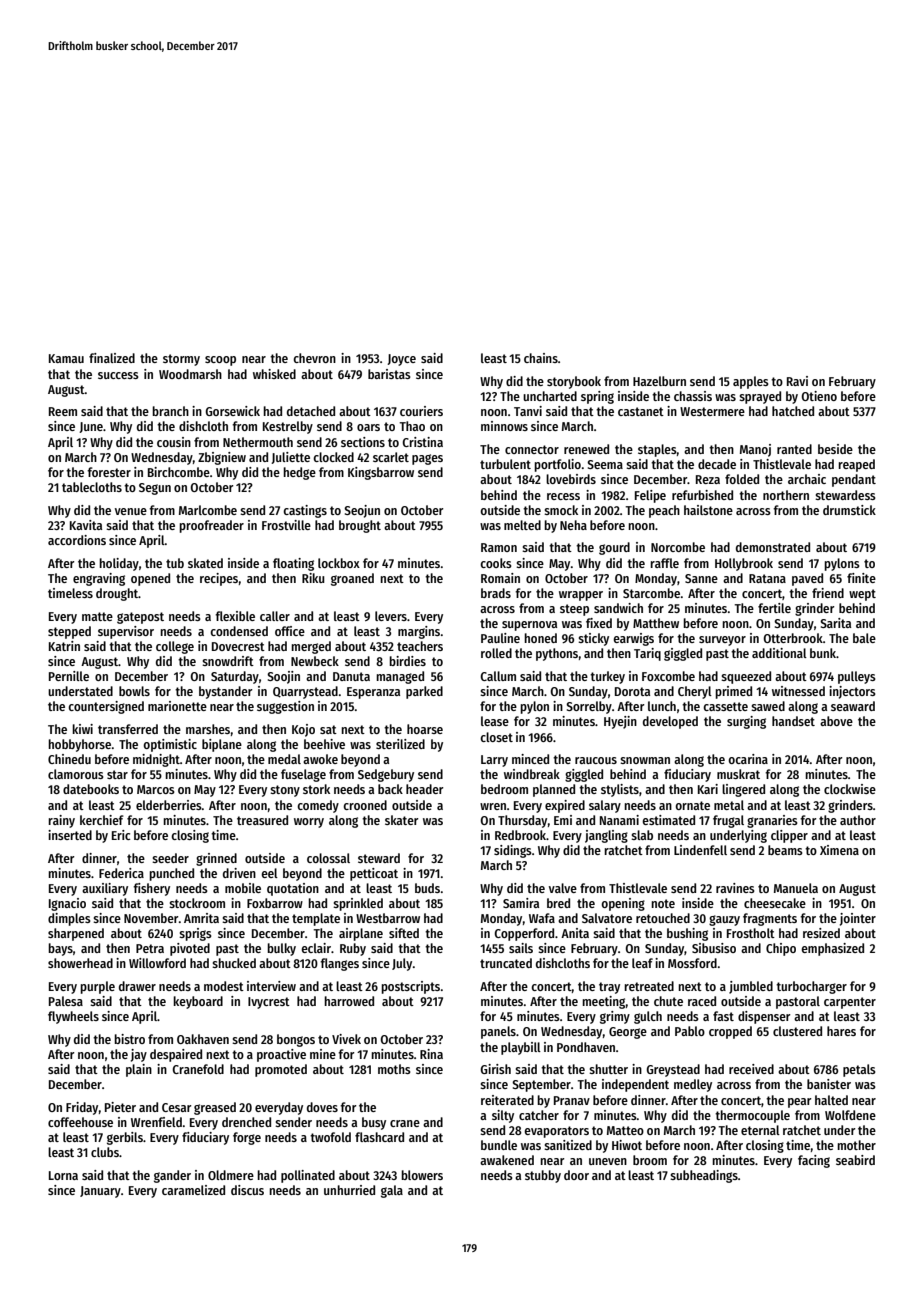 The image size is (924, 1308). I want to click on apples, so click(751, 382).
